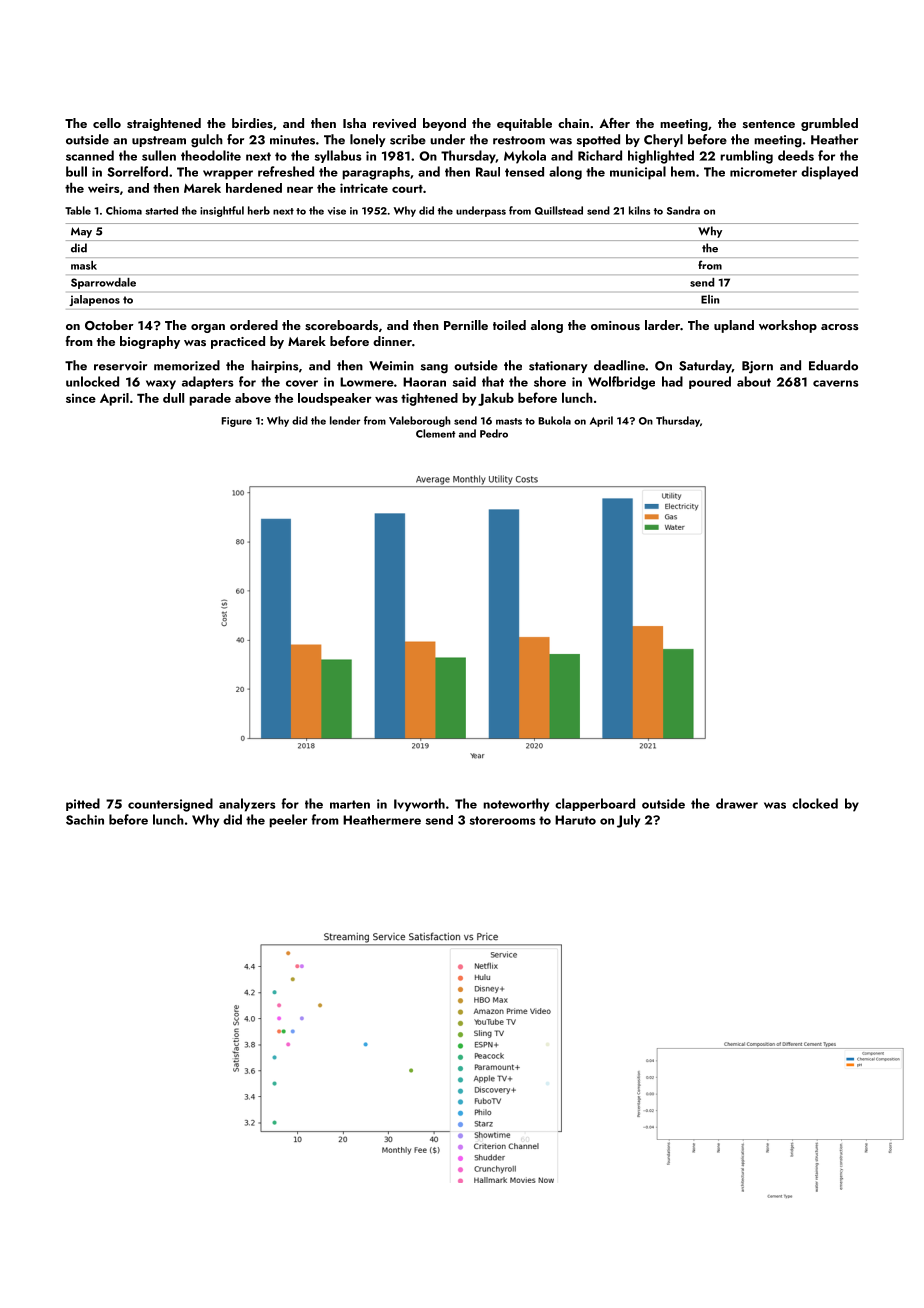 The width and height of the image is (924, 1308). Describe the element at coordinates (502, 820) in the image. I see `storerooms` at that location.
